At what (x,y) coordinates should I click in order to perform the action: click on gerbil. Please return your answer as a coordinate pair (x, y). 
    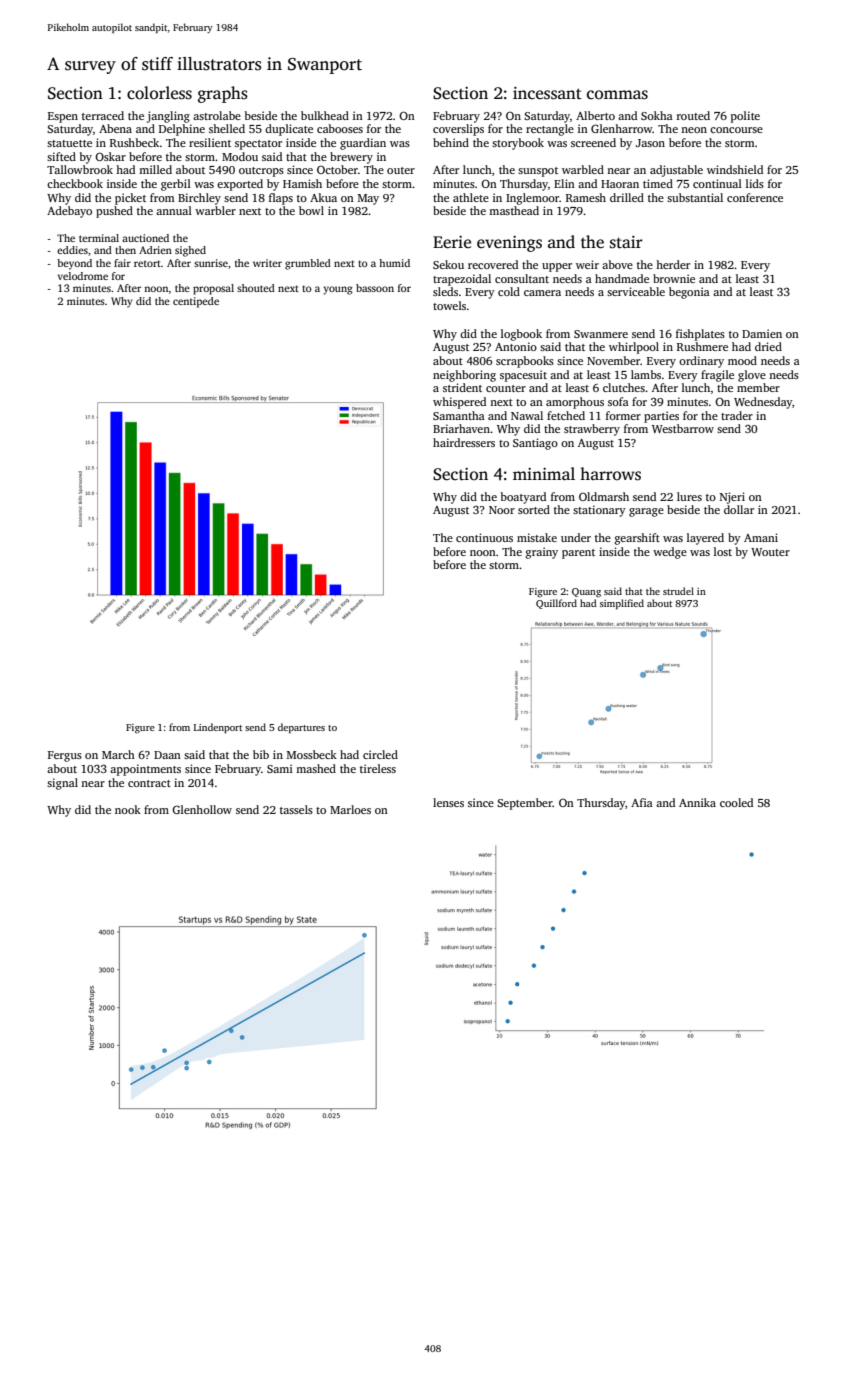
    Looking at the image, I should click on (176, 185).
